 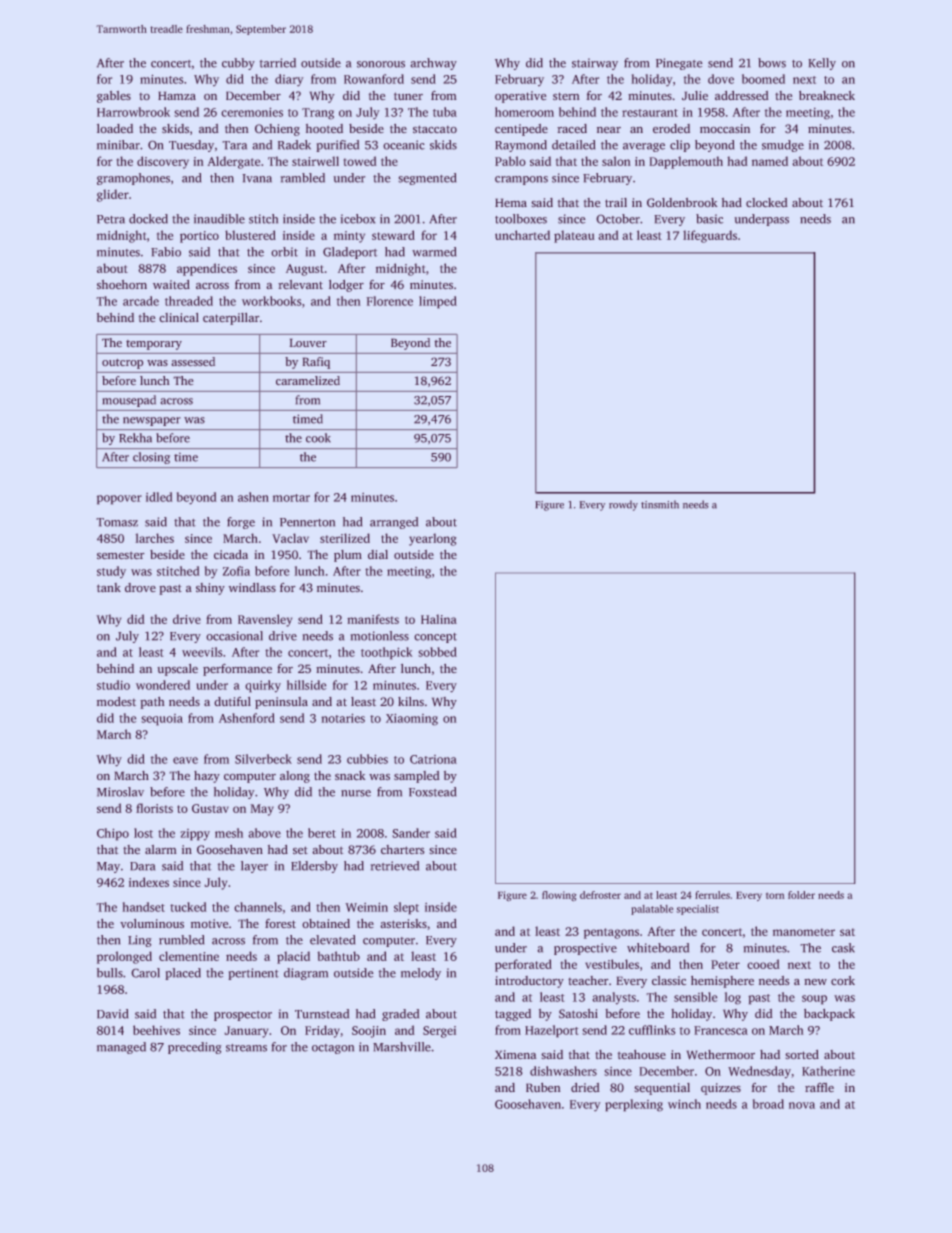 What do you see at coordinates (438, 302) in the document?
I see `limped` at bounding box center [438, 302].
